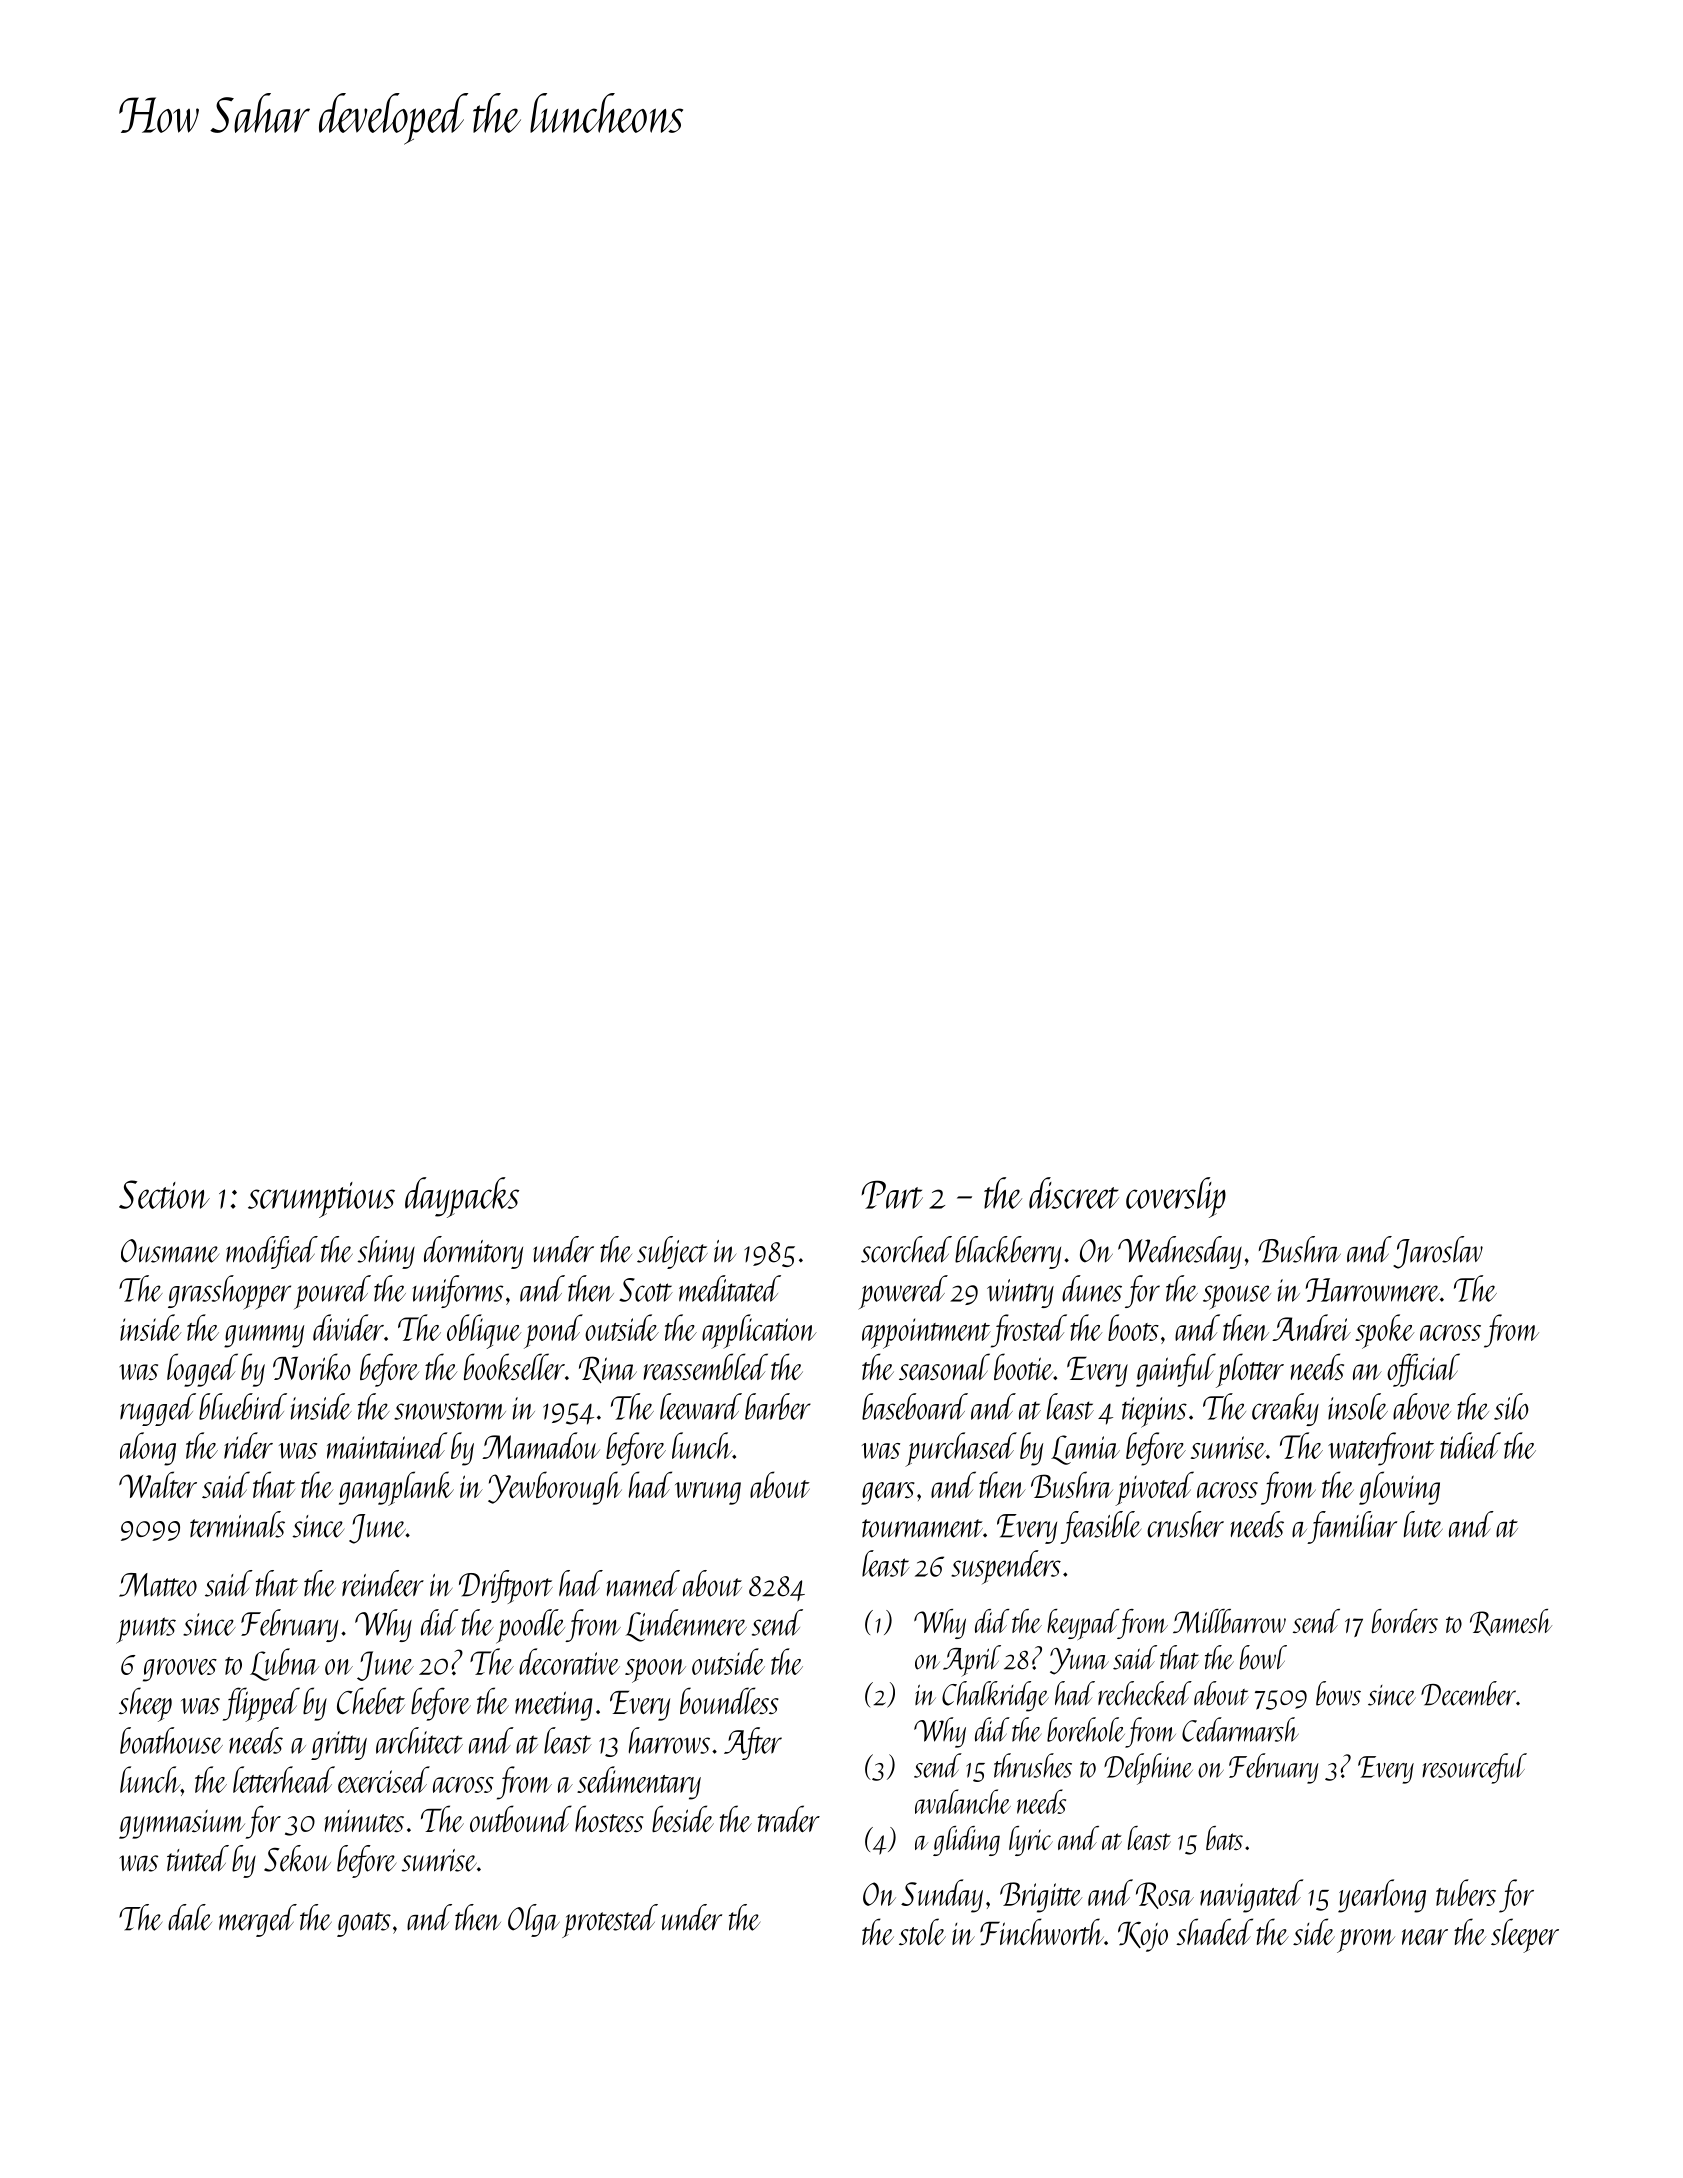 Image resolution: width=1683 pixels, height=2178 pixels. What do you see at coordinates (146, 1630) in the screenshot?
I see `punts` at bounding box center [146, 1630].
